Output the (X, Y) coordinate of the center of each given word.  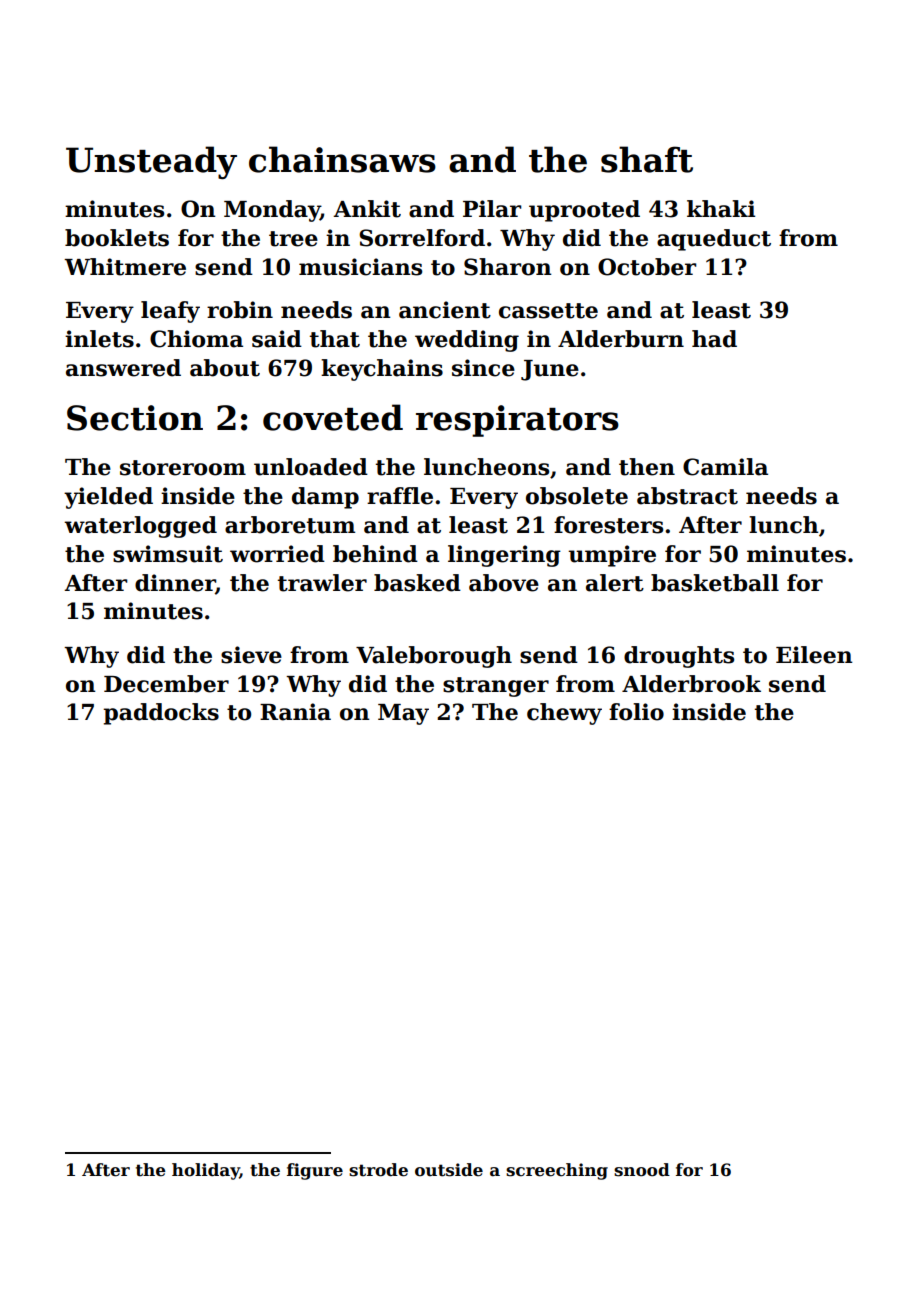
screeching (557, 1171)
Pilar (492, 209)
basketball (715, 583)
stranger (496, 687)
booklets (117, 238)
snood (642, 1170)
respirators (517, 421)
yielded (108, 498)
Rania (295, 712)
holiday (206, 1171)
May (403, 714)
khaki (721, 209)
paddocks (161, 714)
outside (449, 1170)
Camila (725, 467)
